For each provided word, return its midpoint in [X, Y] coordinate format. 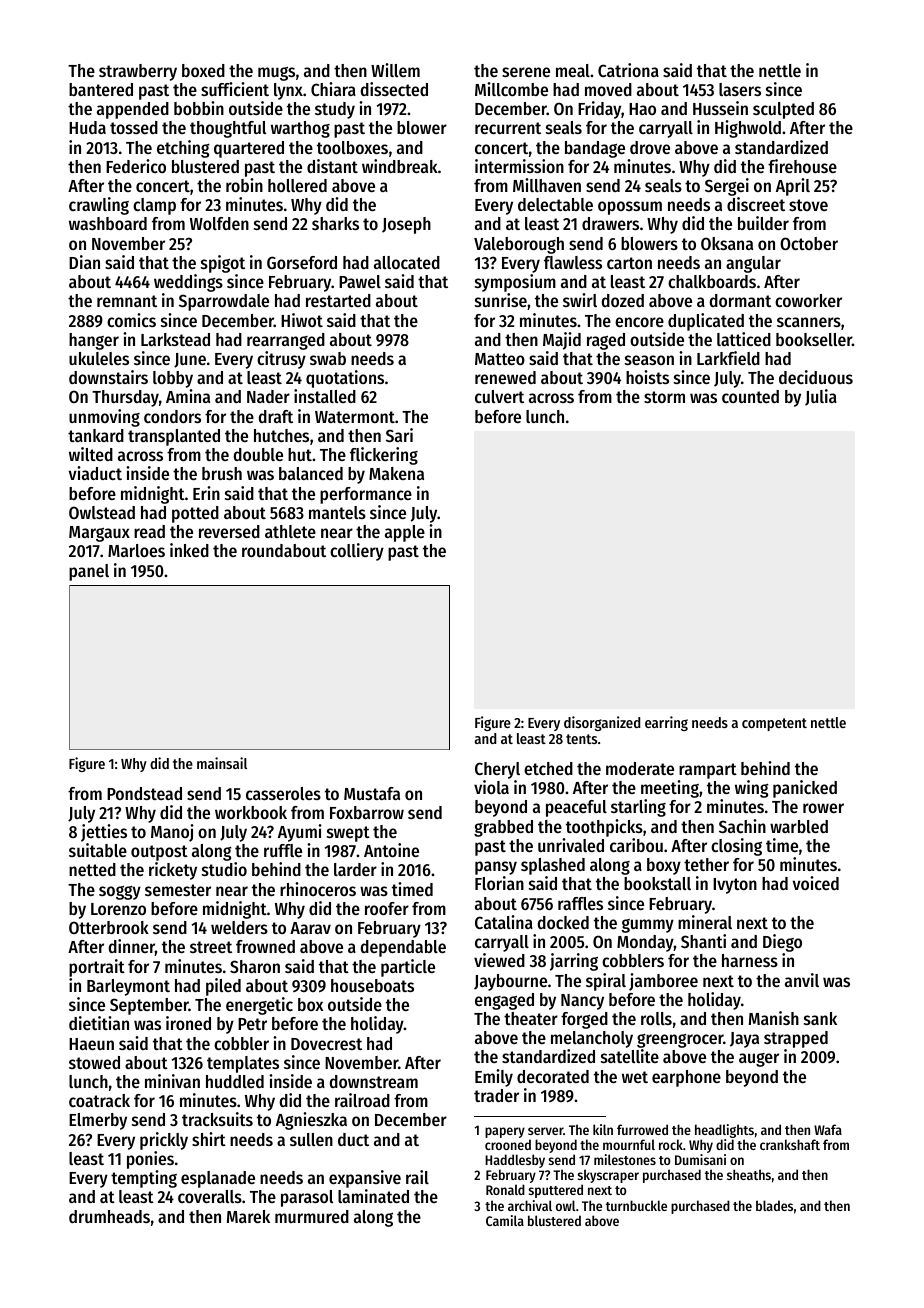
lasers [740, 89]
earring [666, 723]
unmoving [104, 418]
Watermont [355, 417]
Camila [505, 1220]
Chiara [333, 89]
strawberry [138, 72]
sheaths [749, 1174]
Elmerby [98, 1121]
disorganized [602, 723]
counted [750, 396]
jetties [104, 833]
